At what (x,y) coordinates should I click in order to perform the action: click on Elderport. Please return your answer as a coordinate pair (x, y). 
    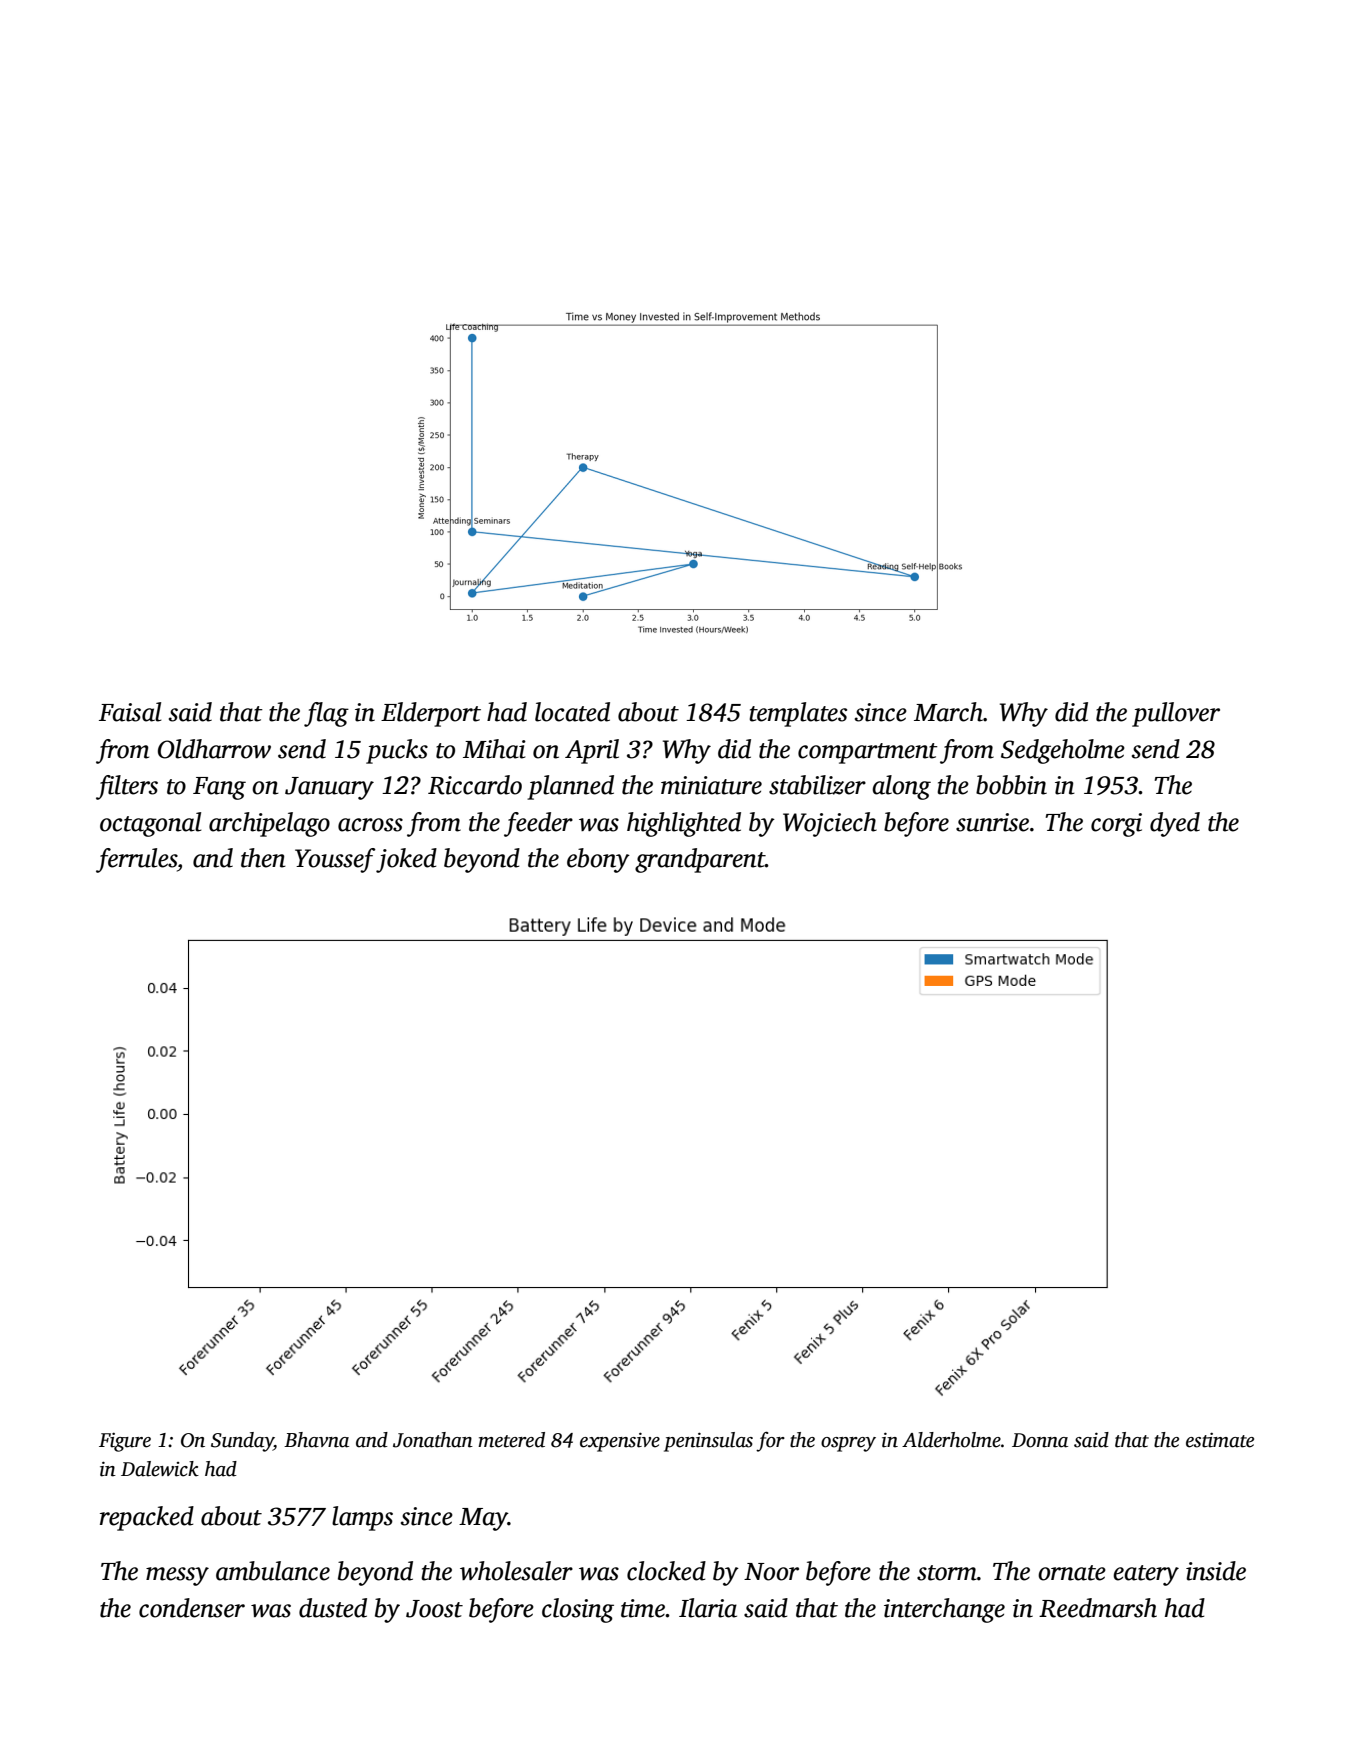
    Looking at the image, I should click on (431, 714).
